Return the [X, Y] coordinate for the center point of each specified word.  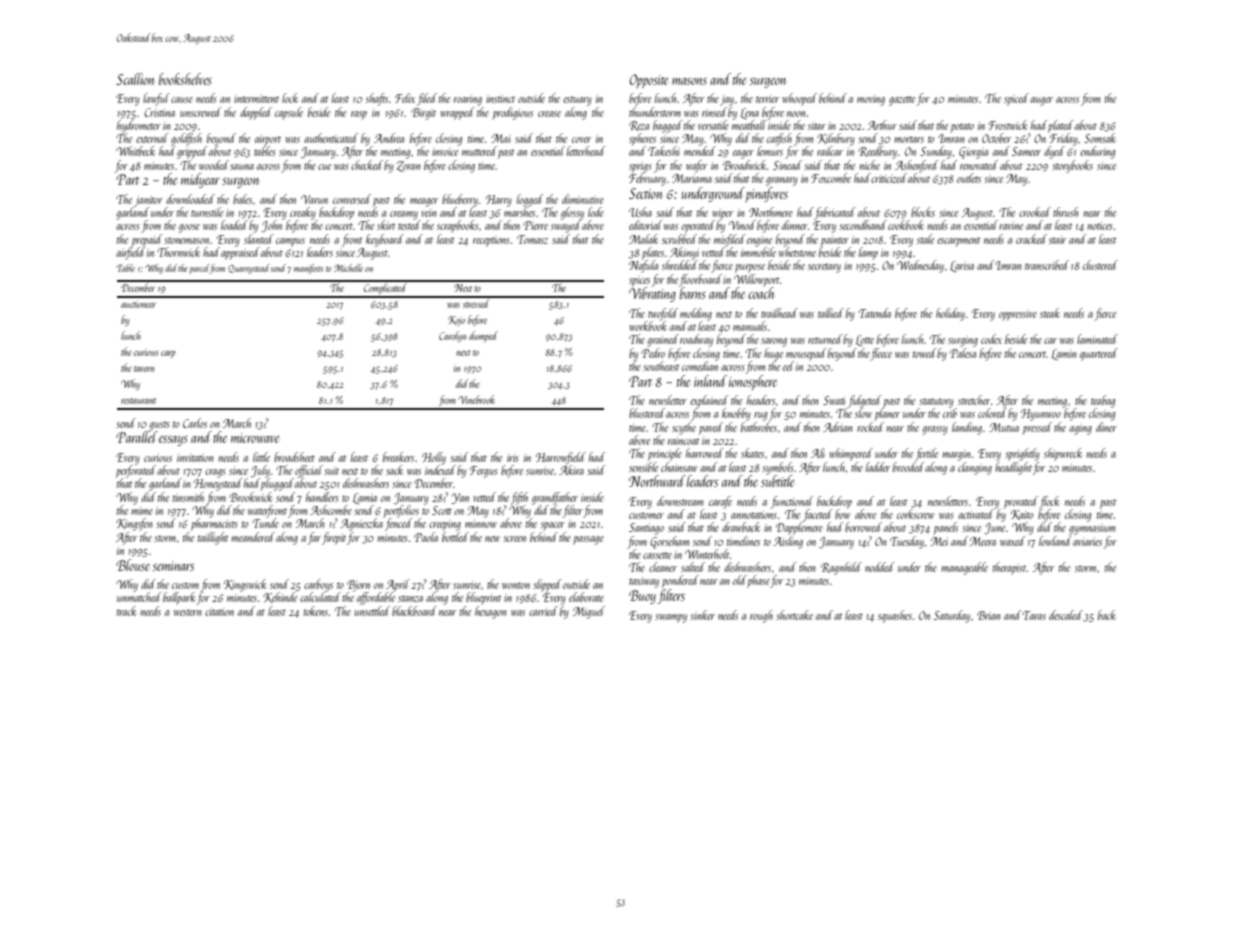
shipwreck [1063, 454]
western [187, 612]
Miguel [589, 612]
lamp [868, 253]
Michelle [348, 268]
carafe [720, 502]
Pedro [653, 353]
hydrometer [139, 126]
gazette [902, 101]
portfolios [401, 511]
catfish [779, 139]
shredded [680, 265]
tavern [144, 369]
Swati [834, 400]
